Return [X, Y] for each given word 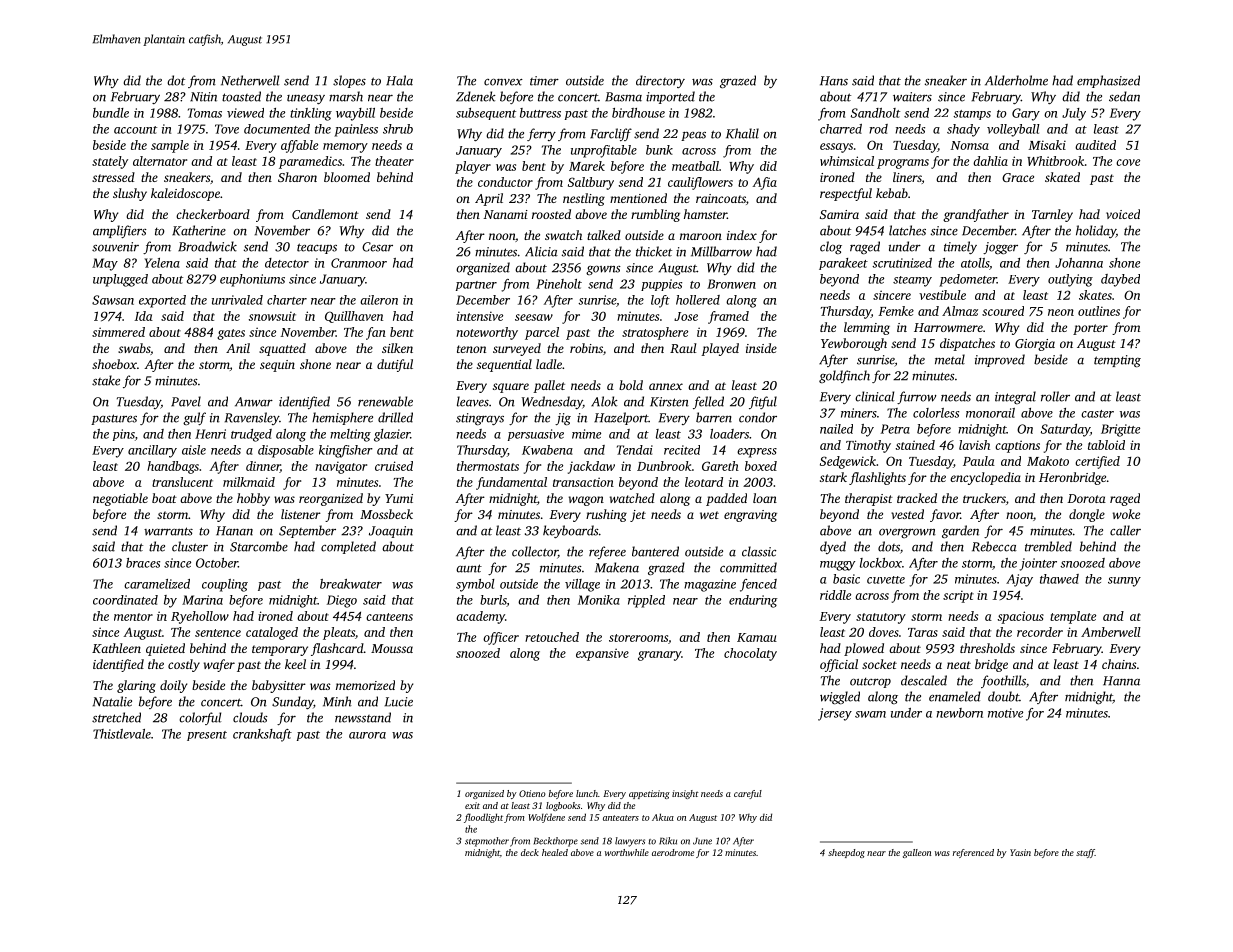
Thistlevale [122, 734]
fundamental [511, 483]
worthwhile [627, 852]
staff [1085, 853]
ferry [541, 134]
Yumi [399, 498]
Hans [834, 81]
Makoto [1048, 461]
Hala [399, 80]
